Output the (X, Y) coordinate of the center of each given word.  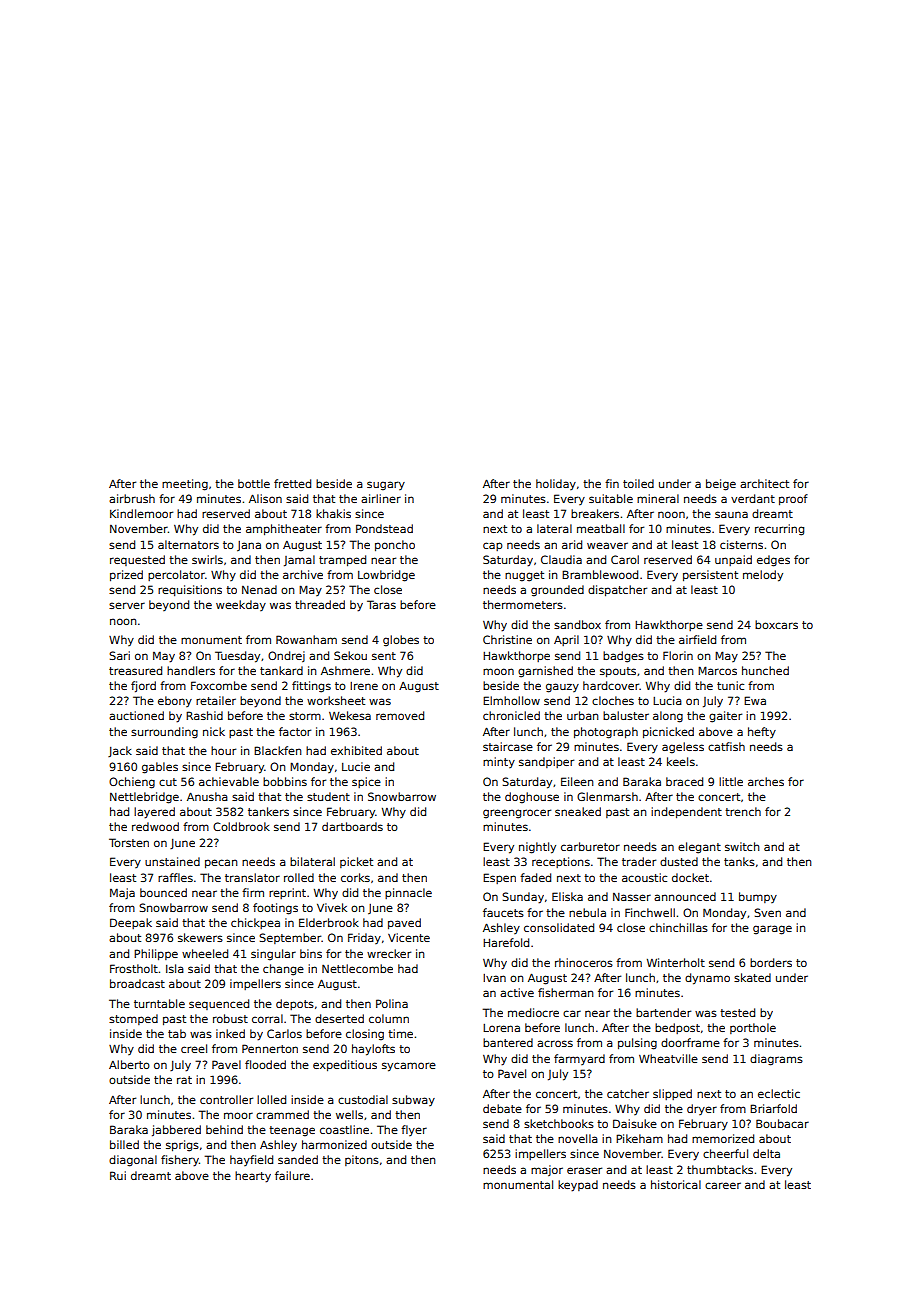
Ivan (494, 978)
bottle (254, 483)
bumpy (758, 897)
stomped (133, 1019)
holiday (556, 484)
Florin (678, 655)
